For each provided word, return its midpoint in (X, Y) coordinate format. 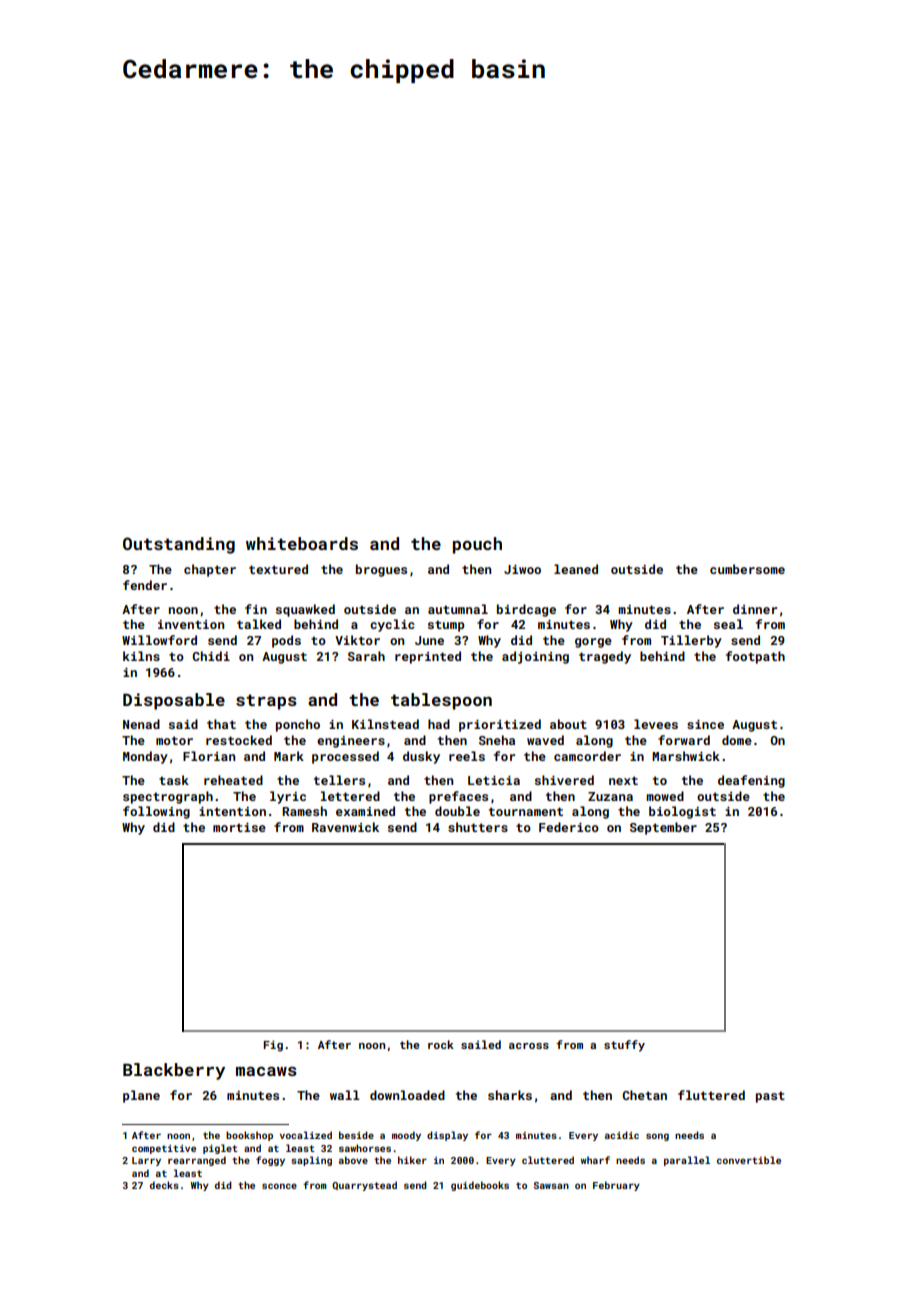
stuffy (624, 1046)
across (529, 1046)
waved (545, 740)
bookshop (249, 1136)
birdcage (526, 610)
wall (345, 1095)
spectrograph (168, 797)
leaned (576, 569)
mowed (665, 796)
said (183, 724)
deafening (751, 781)
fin (256, 609)
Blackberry (174, 1071)
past (770, 1097)
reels (467, 756)
